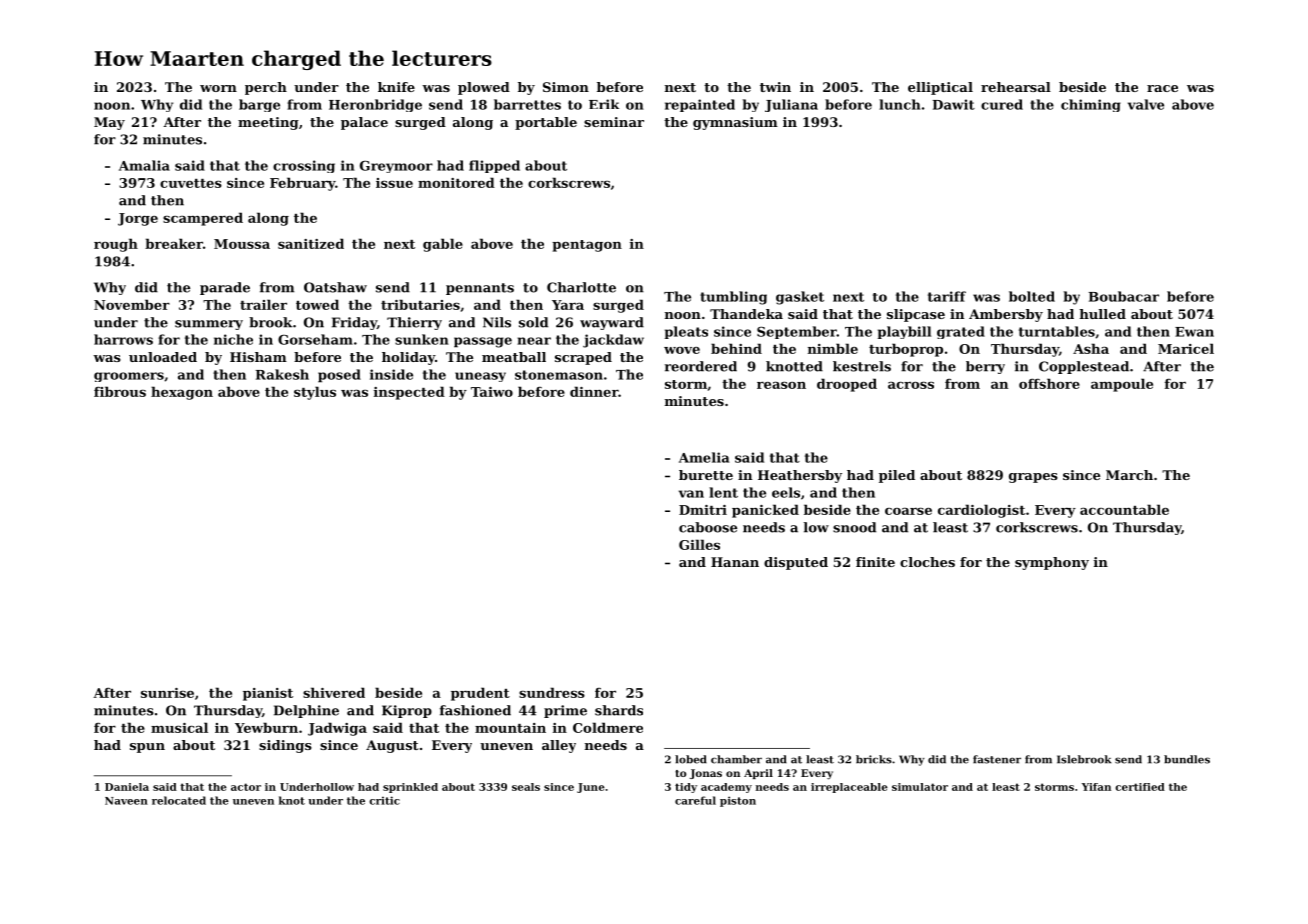 This screenshot has height=924, width=1308. I want to click on Boubacar, so click(1123, 296).
